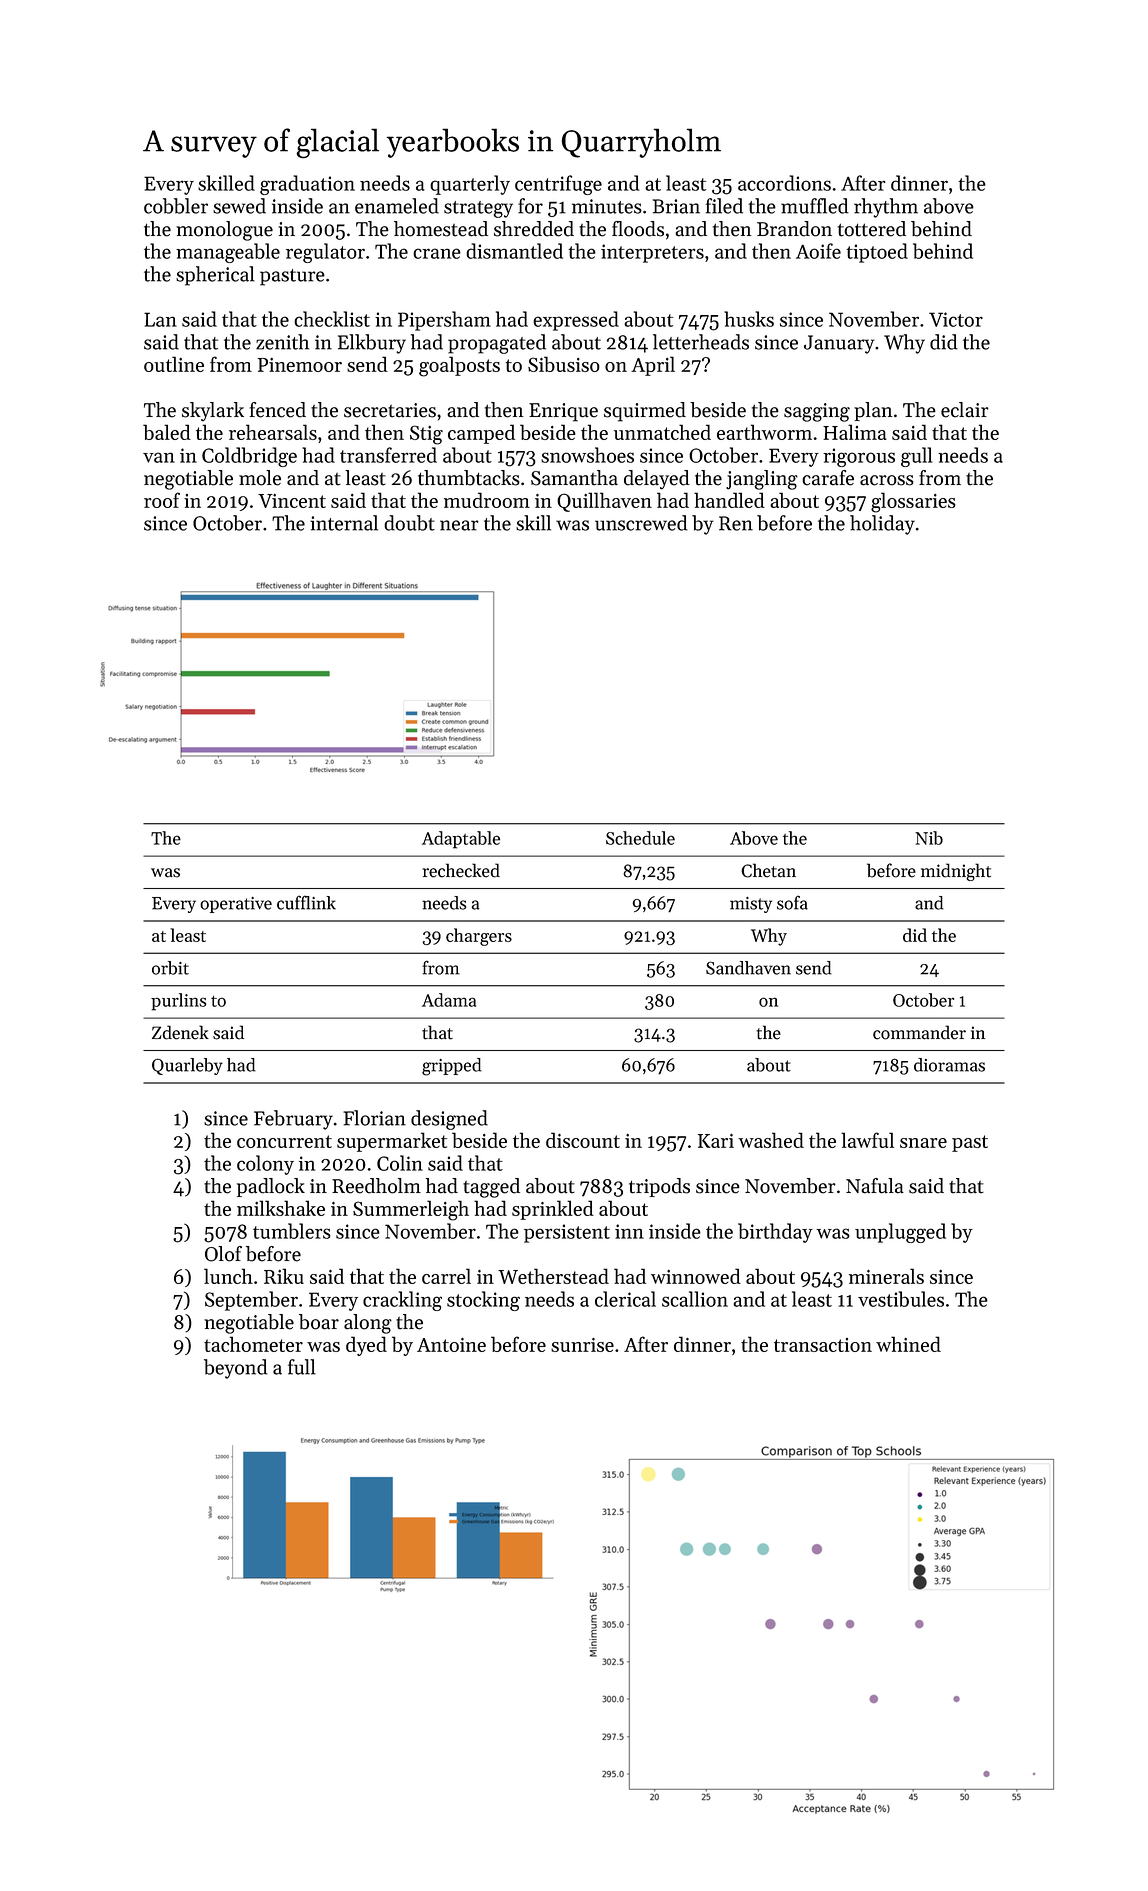 The width and height of the page is (1148, 1891). What do you see at coordinates (302, 1367) in the page?
I see `full` at bounding box center [302, 1367].
